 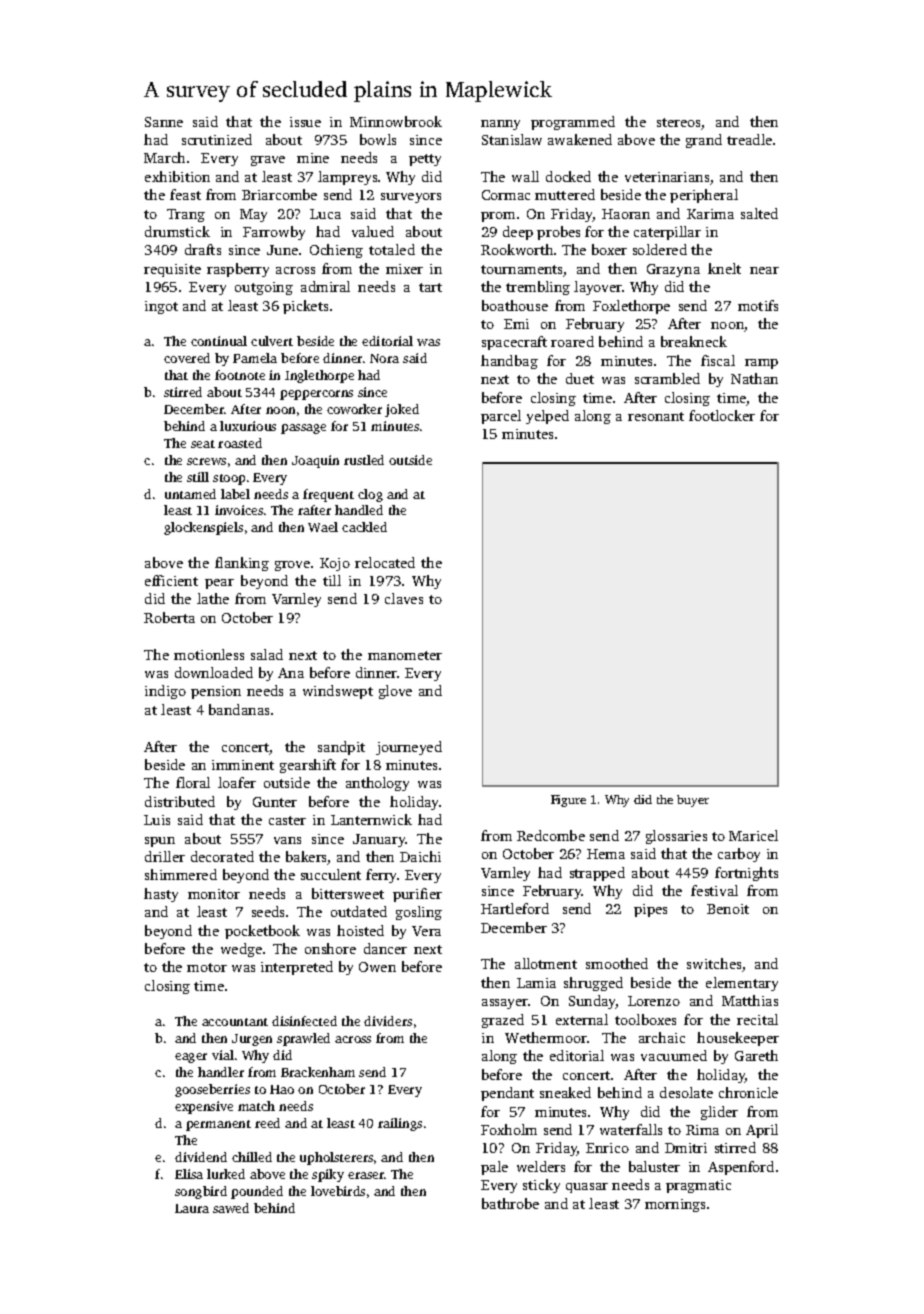 I want to click on issue, so click(x=305, y=122).
